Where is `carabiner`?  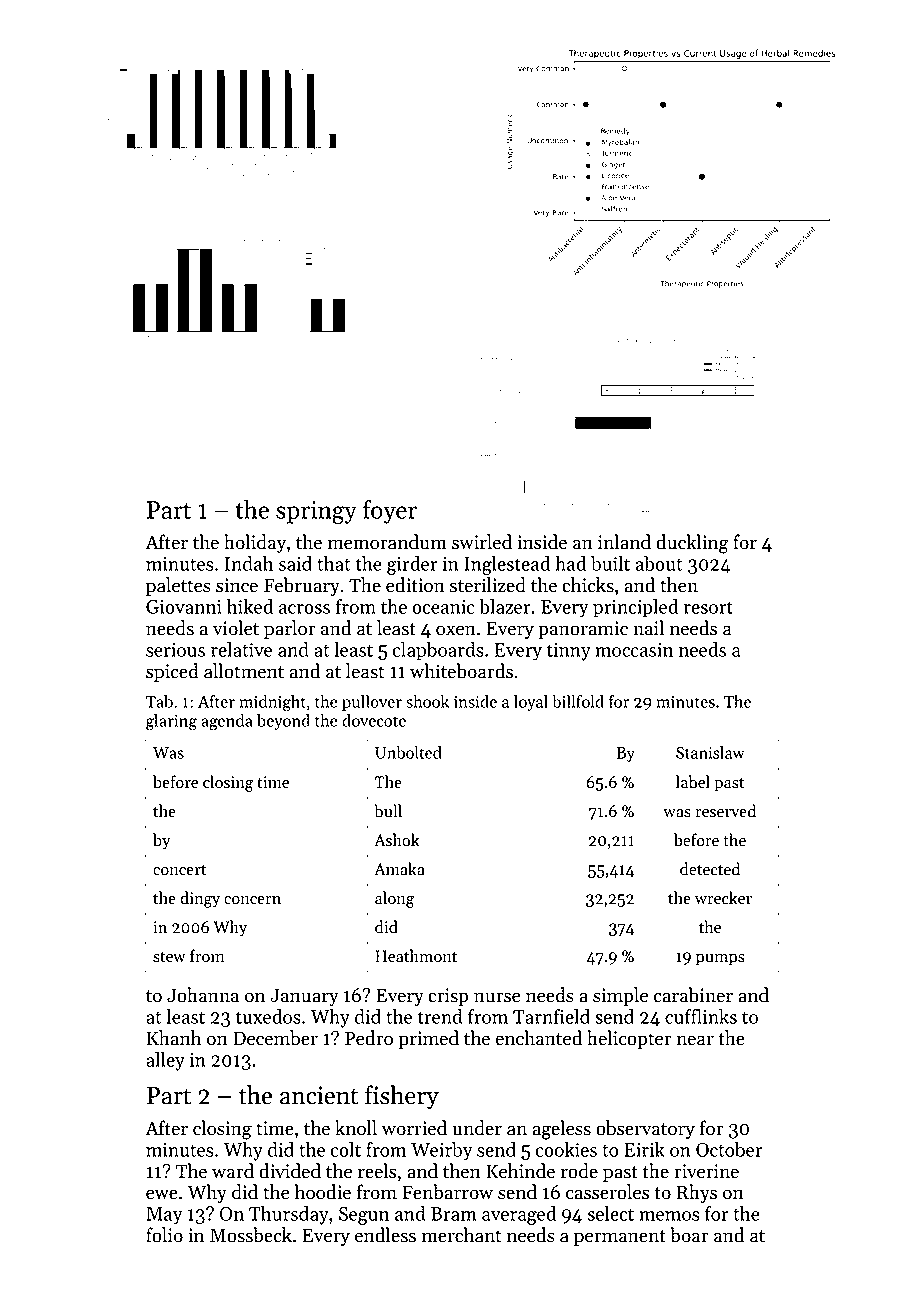 carabiner is located at coordinates (693, 995).
